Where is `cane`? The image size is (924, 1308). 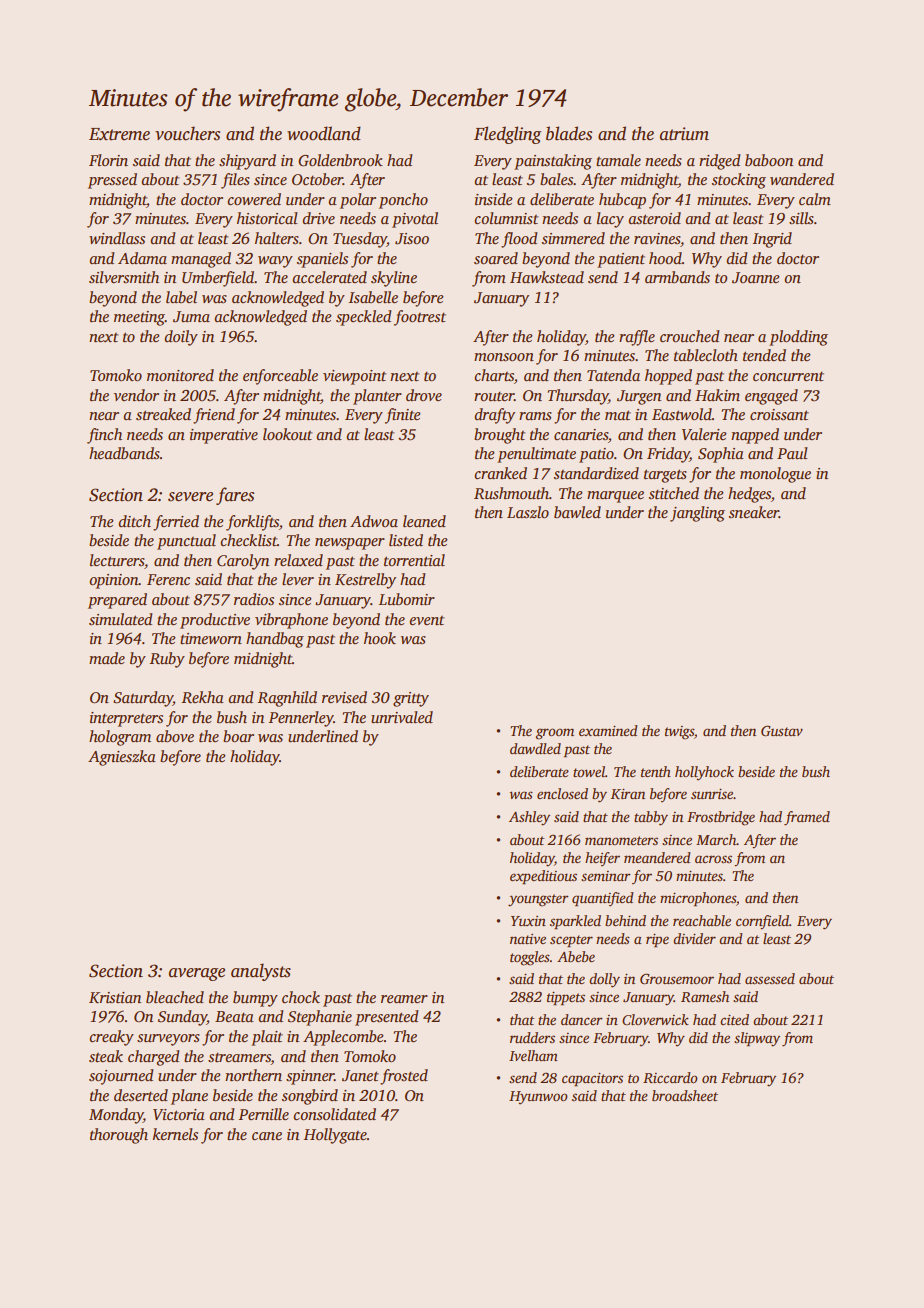 cane is located at coordinates (267, 1136).
